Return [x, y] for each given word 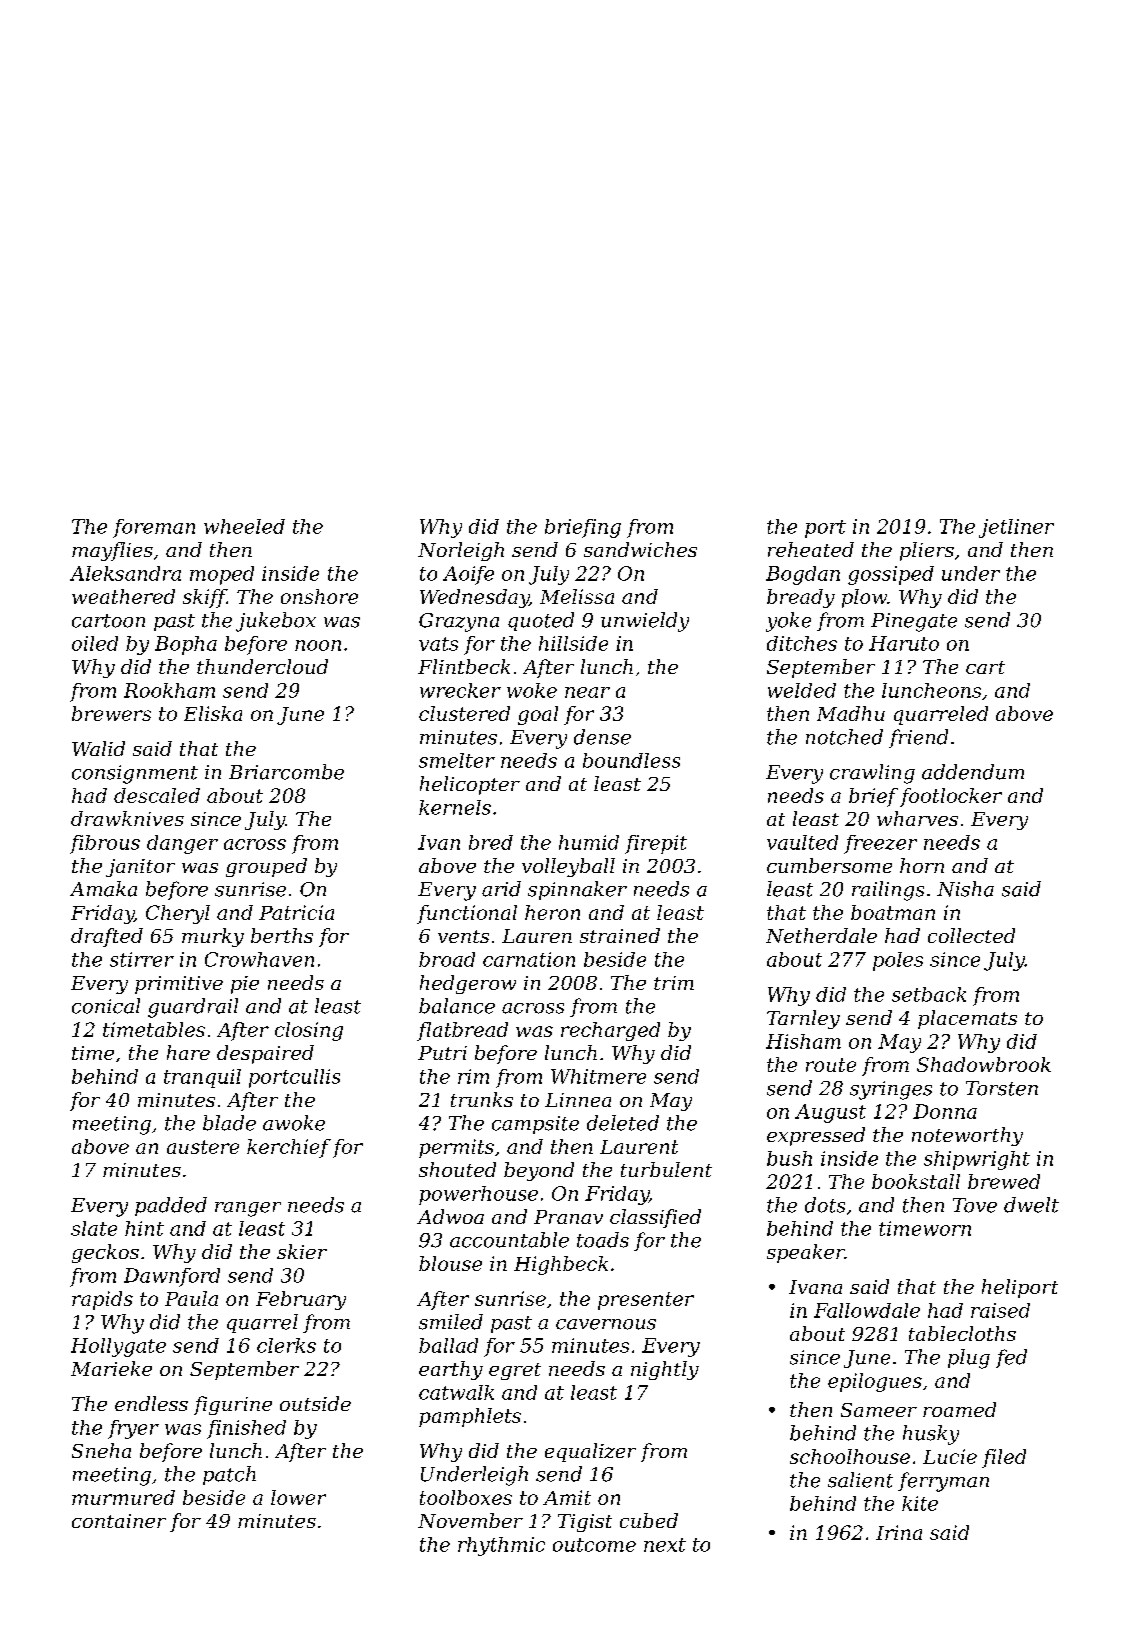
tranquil [202, 1078]
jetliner [1016, 528]
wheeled [244, 526]
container [119, 1521]
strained [620, 935]
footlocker [951, 797]
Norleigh [461, 551]
